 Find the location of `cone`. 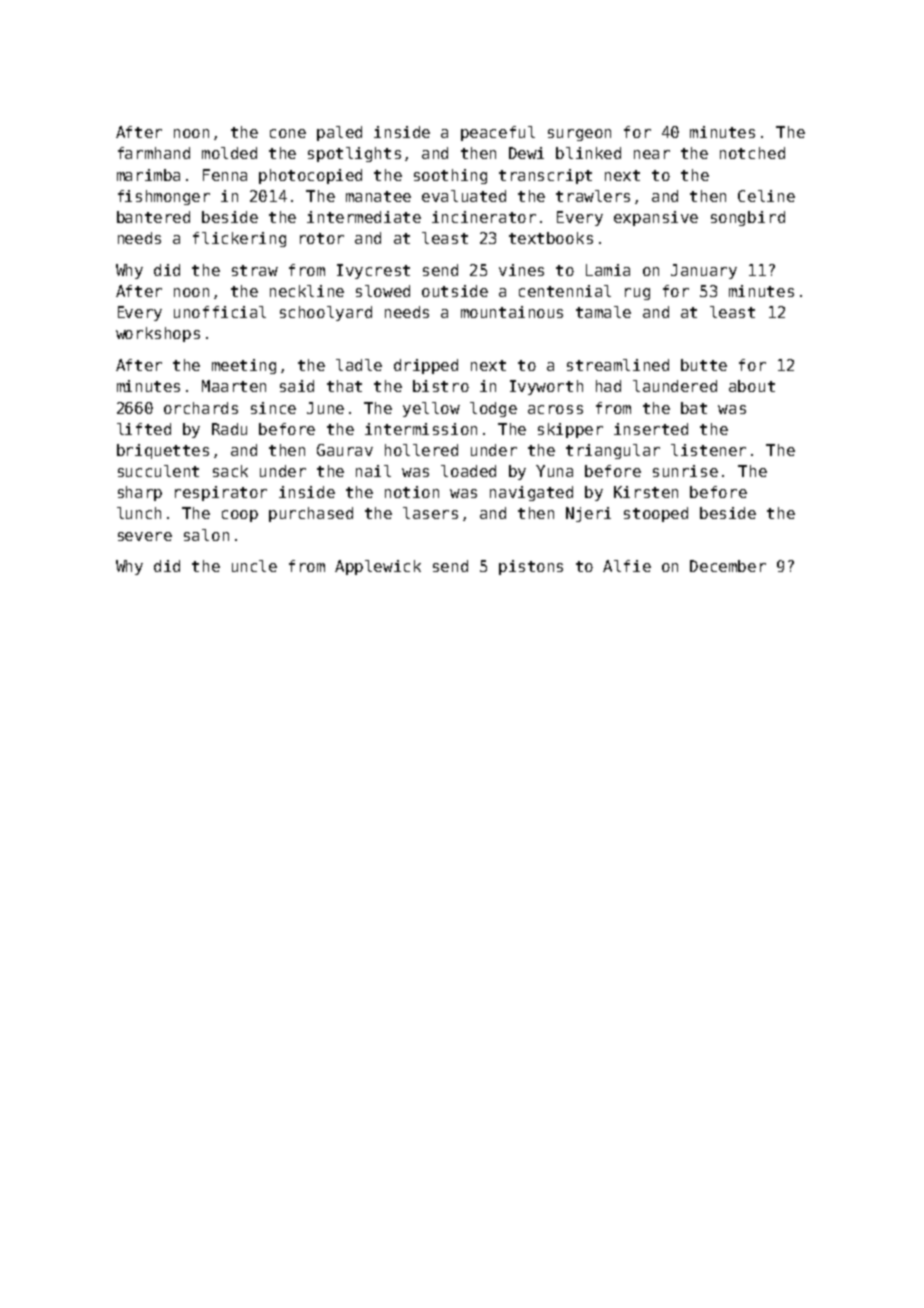

cone is located at coordinates (288, 133).
